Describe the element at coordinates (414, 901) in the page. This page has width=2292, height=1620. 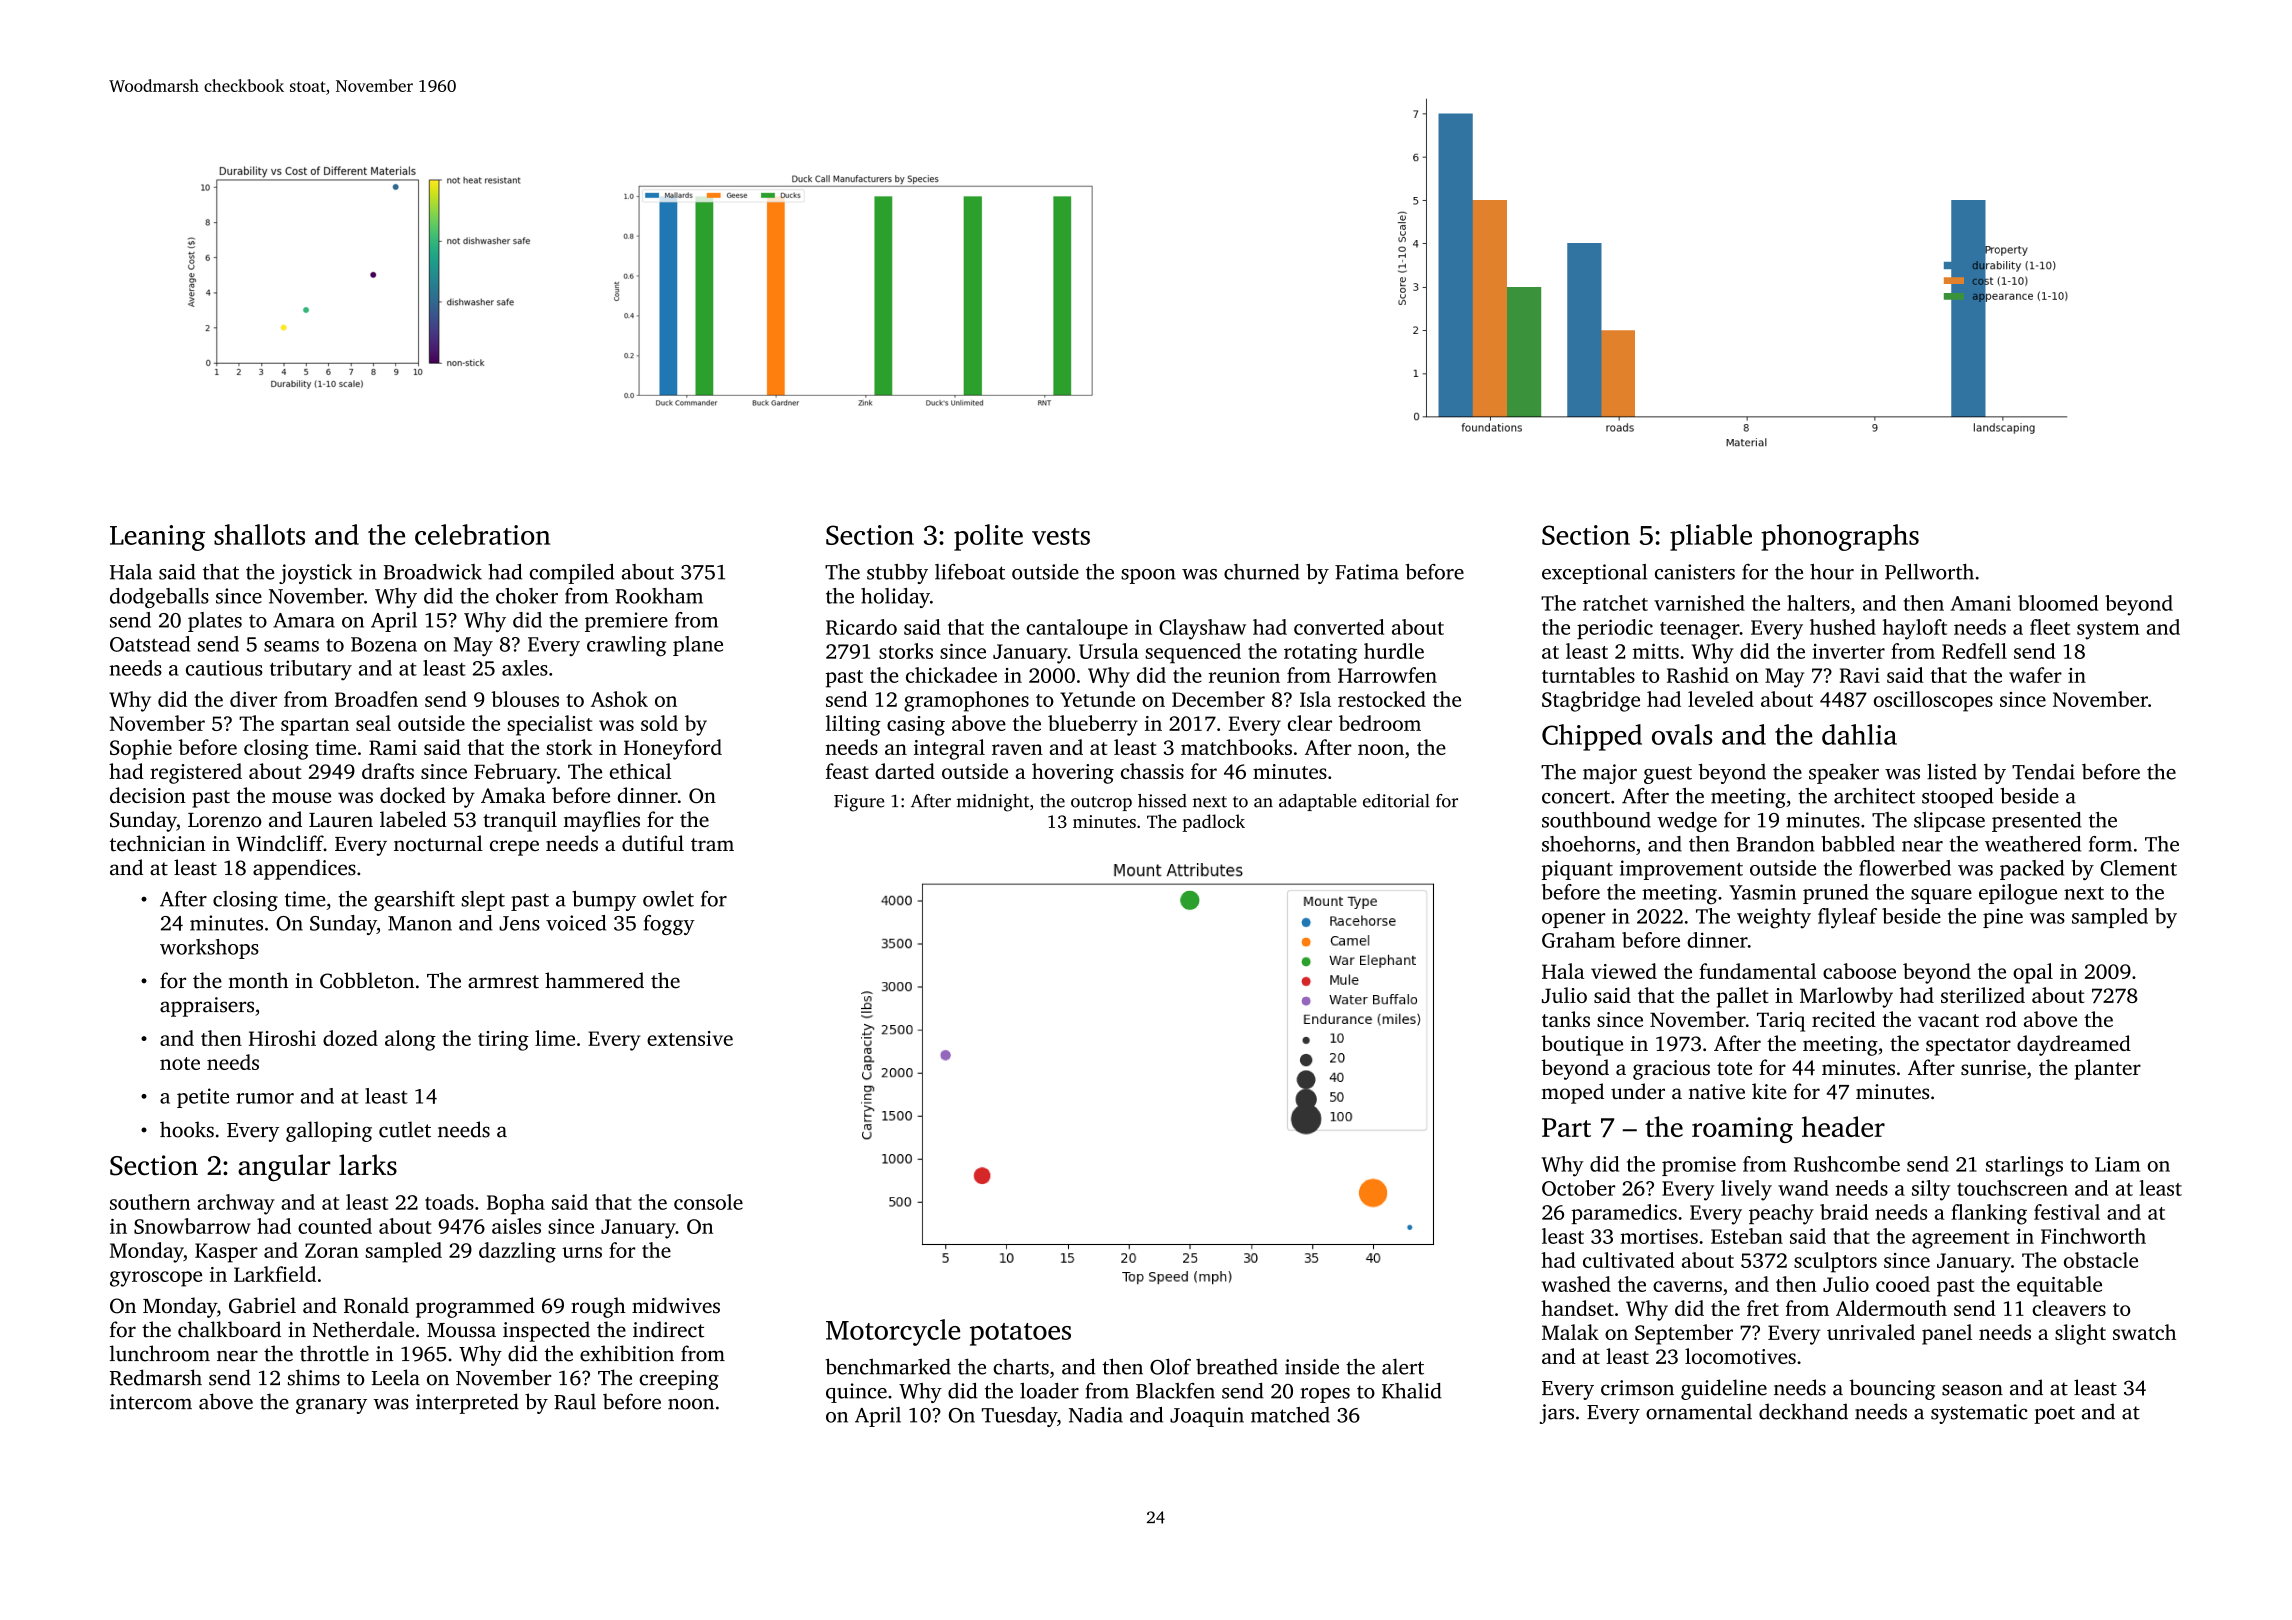
I see `gearshift` at that location.
